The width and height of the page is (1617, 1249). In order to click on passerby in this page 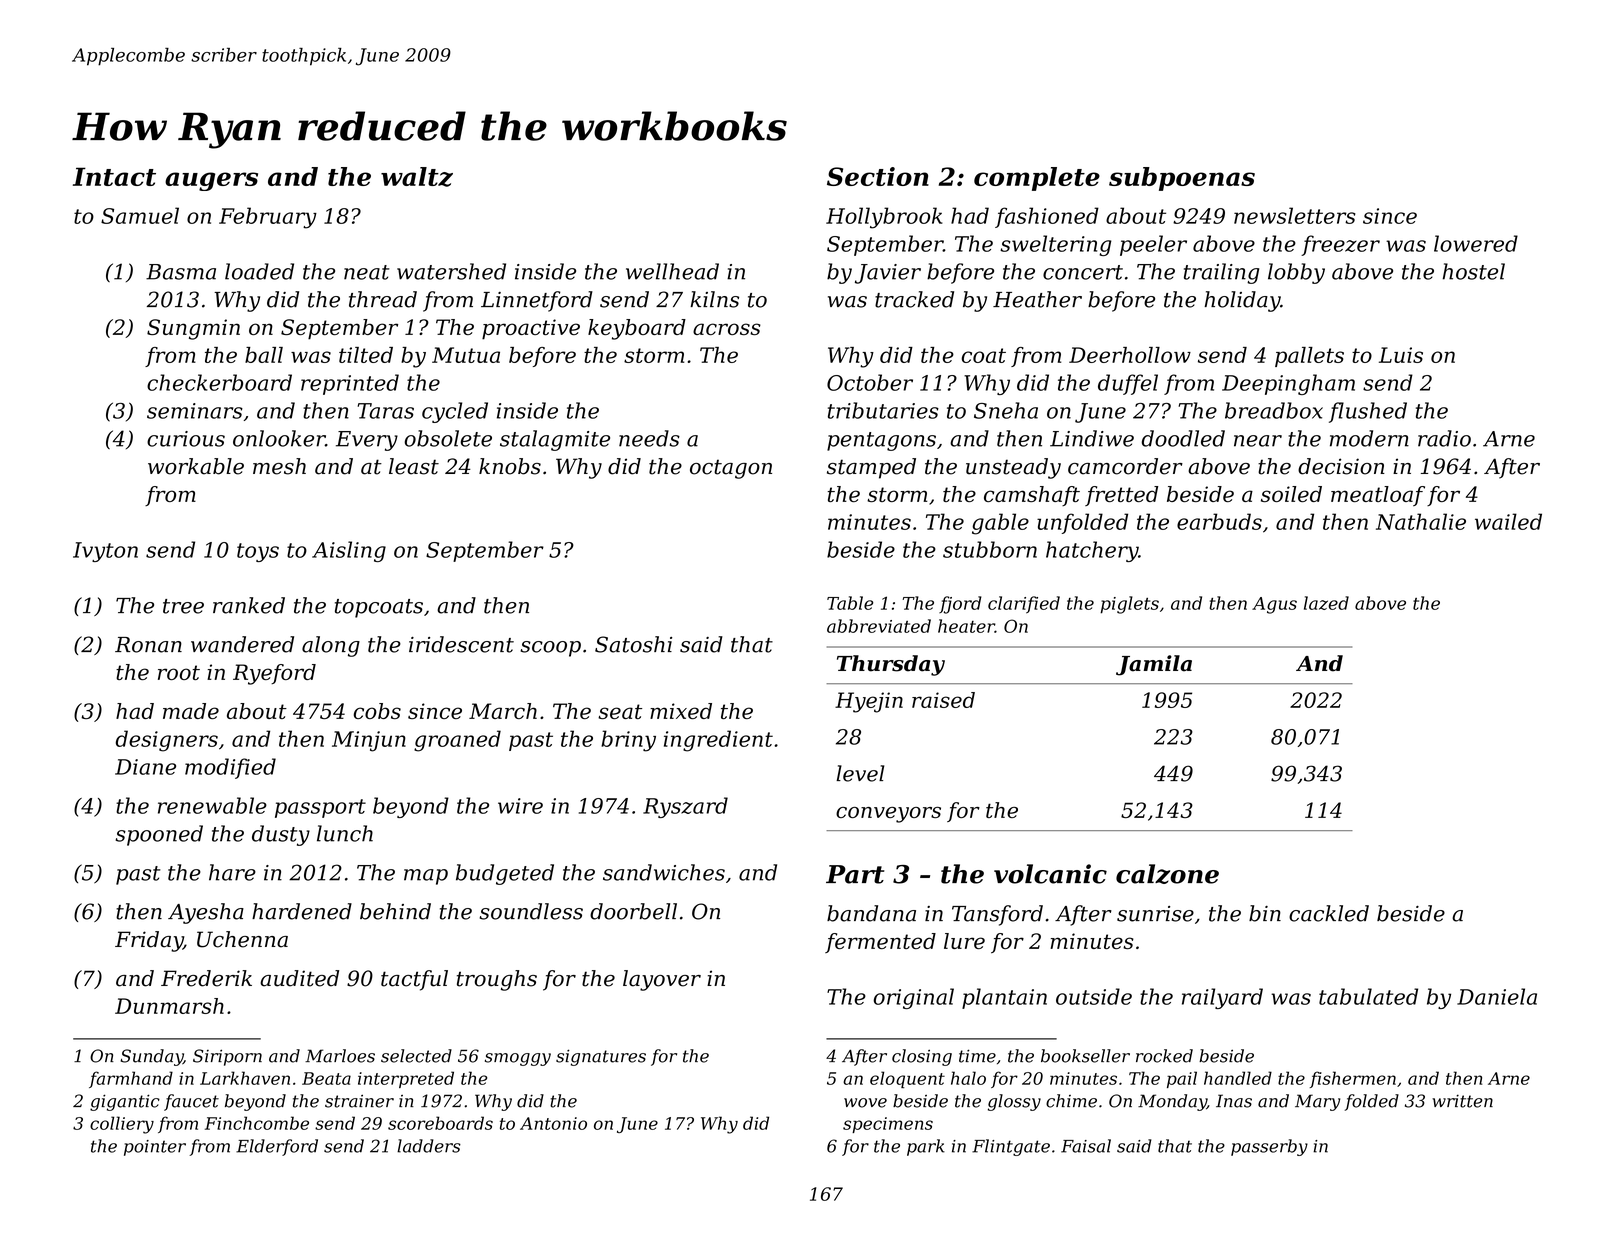, I will do `click(1269, 1147)`.
